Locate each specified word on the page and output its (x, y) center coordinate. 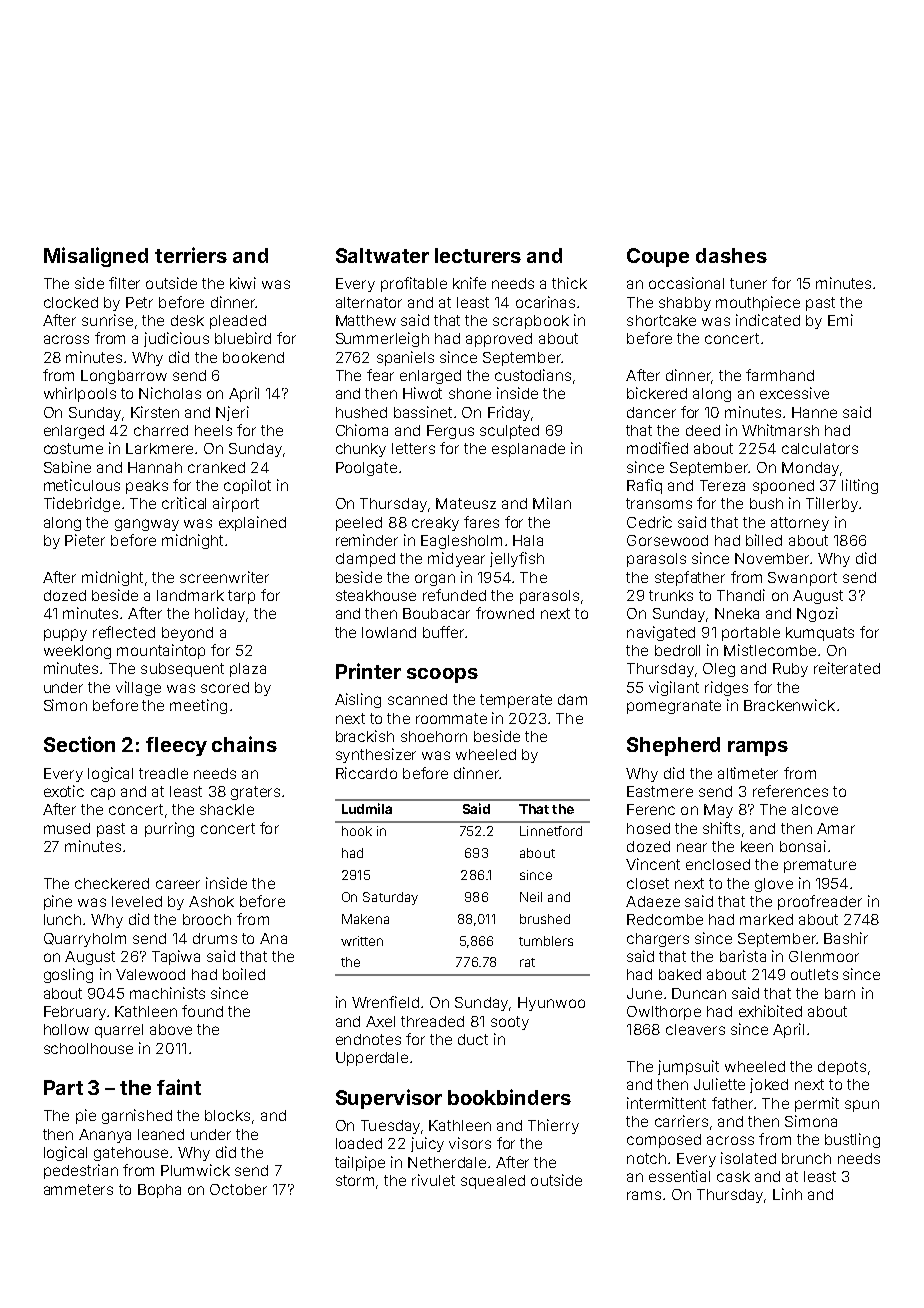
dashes (731, 255)
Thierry (553, 1126)
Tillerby (832, 504)
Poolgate (366, 469)
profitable (414, 284)
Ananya (105, 1136)
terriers (191, 255)
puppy (65, 635)
